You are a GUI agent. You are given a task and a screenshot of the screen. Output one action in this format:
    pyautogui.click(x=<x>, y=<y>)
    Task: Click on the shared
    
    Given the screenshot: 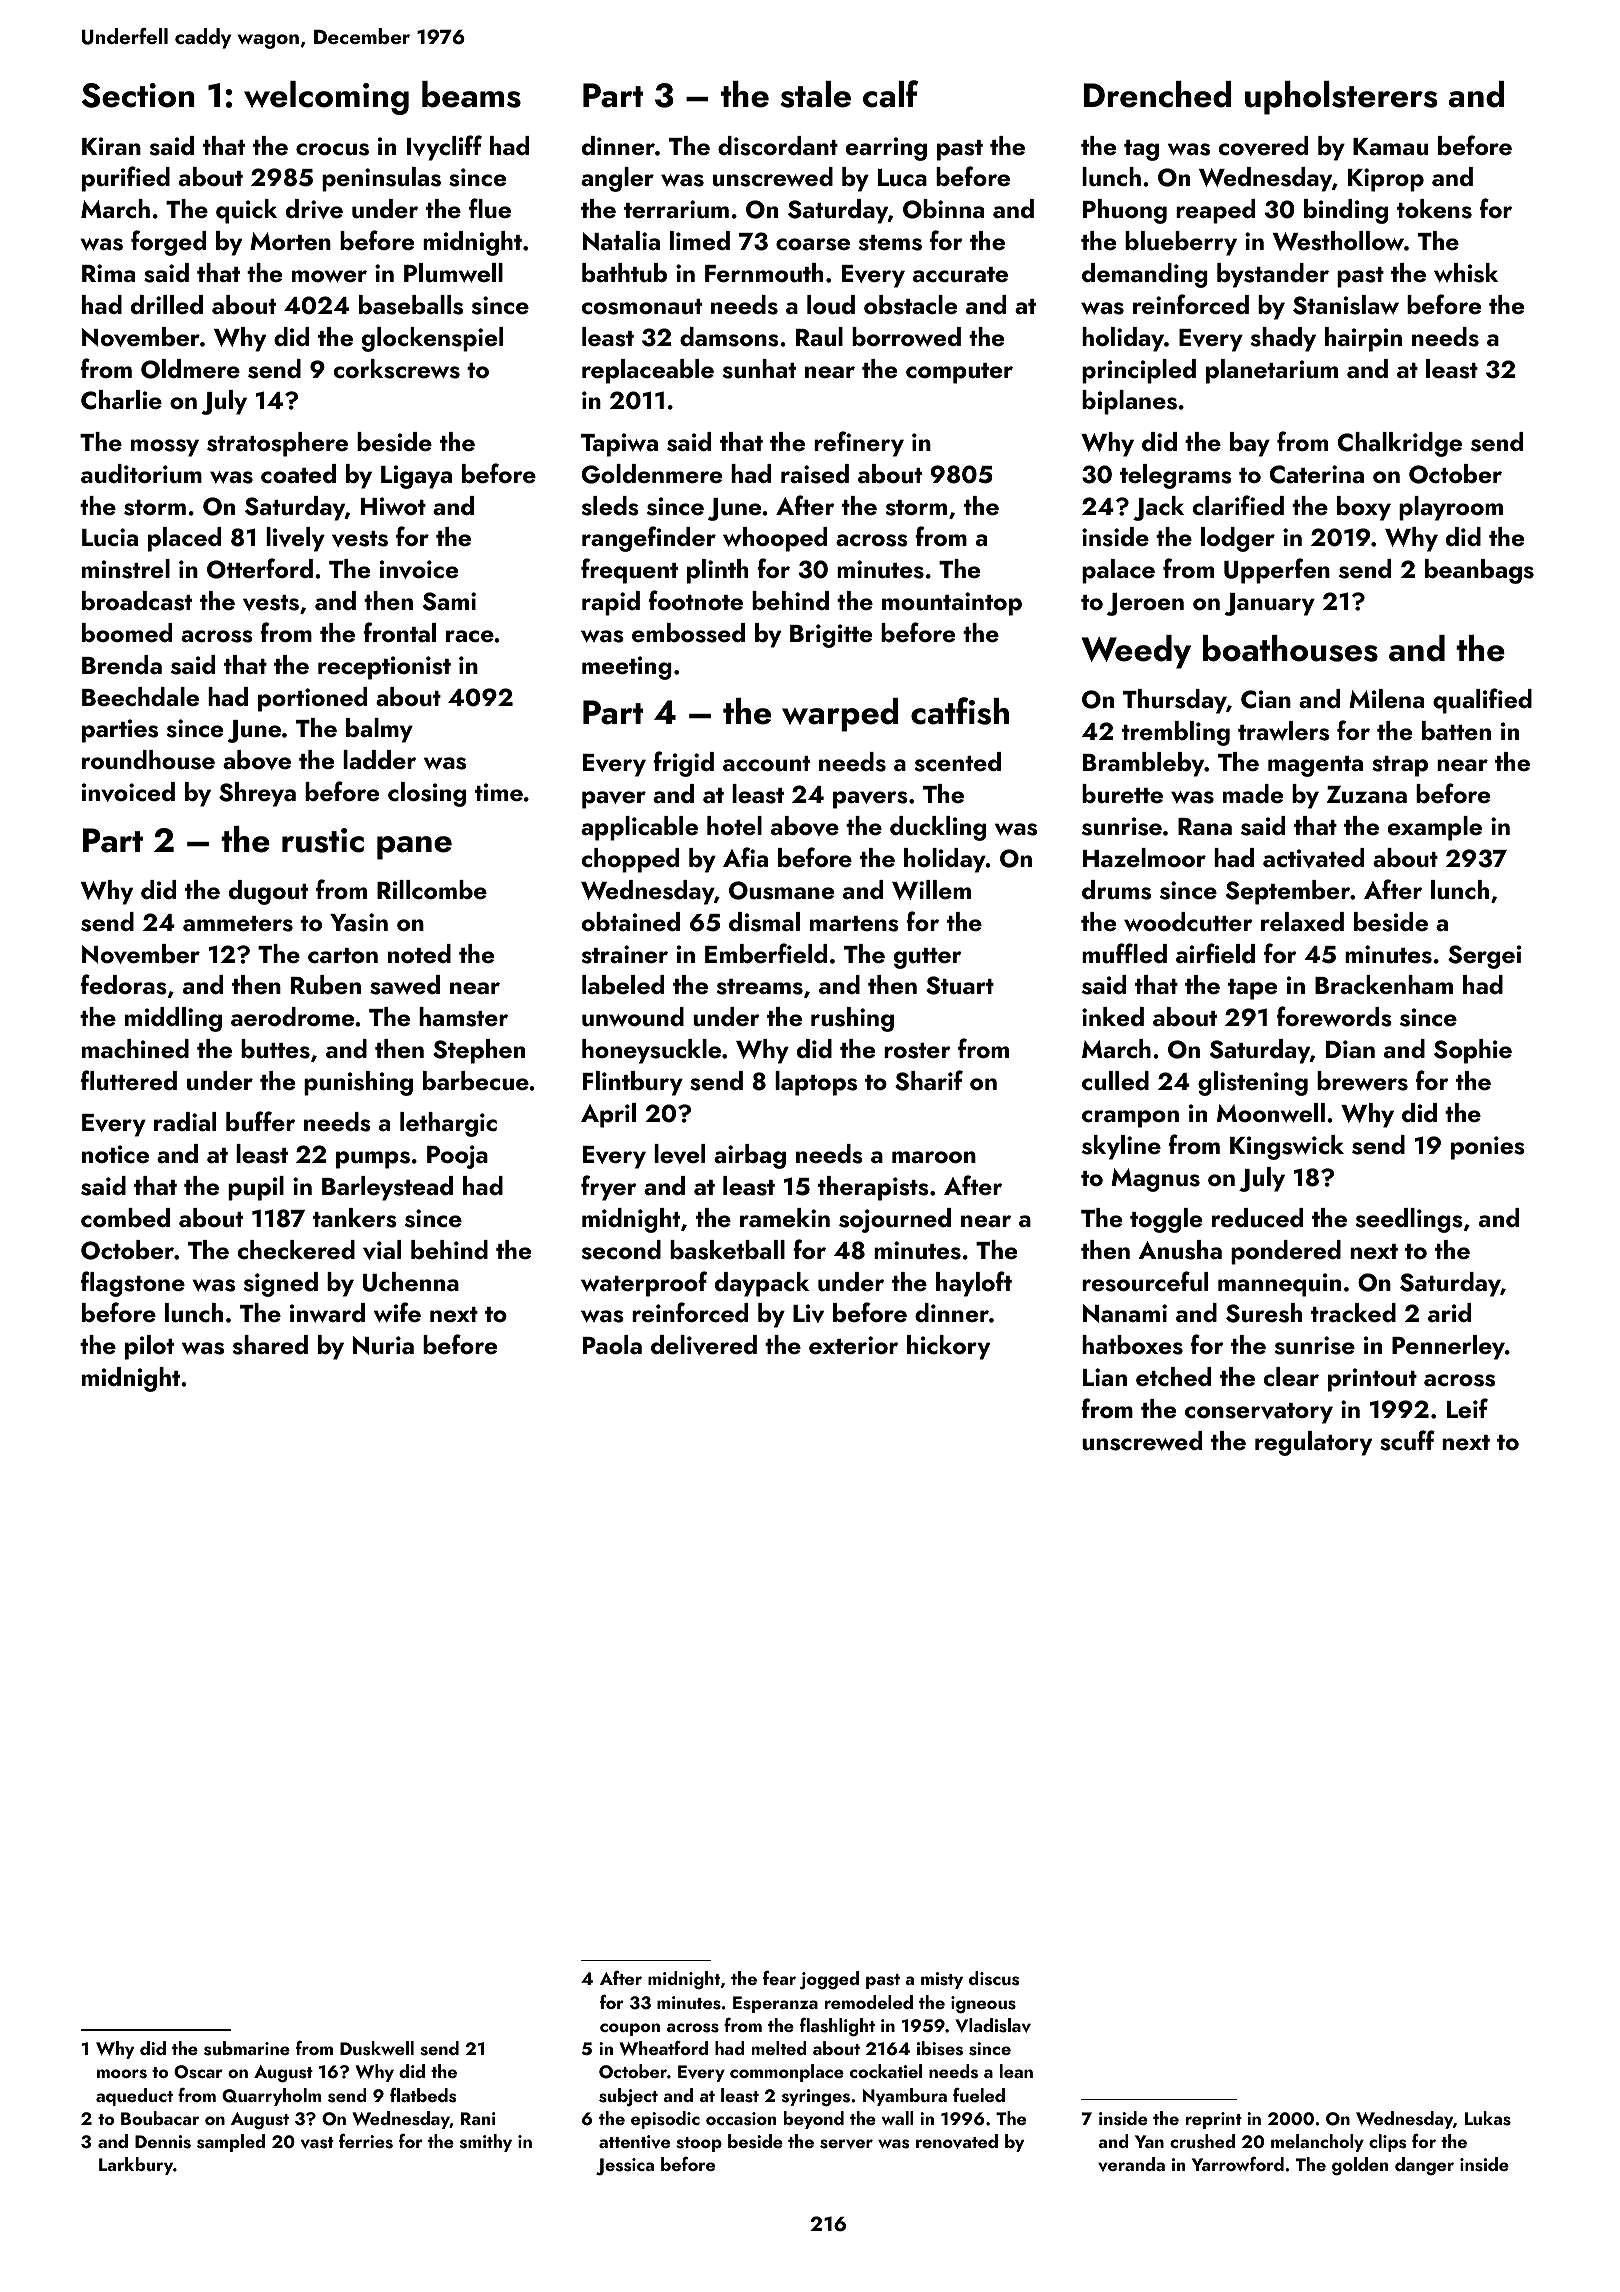 What is the action you would take?
    pyautogui.click(x=270, y=1345)
